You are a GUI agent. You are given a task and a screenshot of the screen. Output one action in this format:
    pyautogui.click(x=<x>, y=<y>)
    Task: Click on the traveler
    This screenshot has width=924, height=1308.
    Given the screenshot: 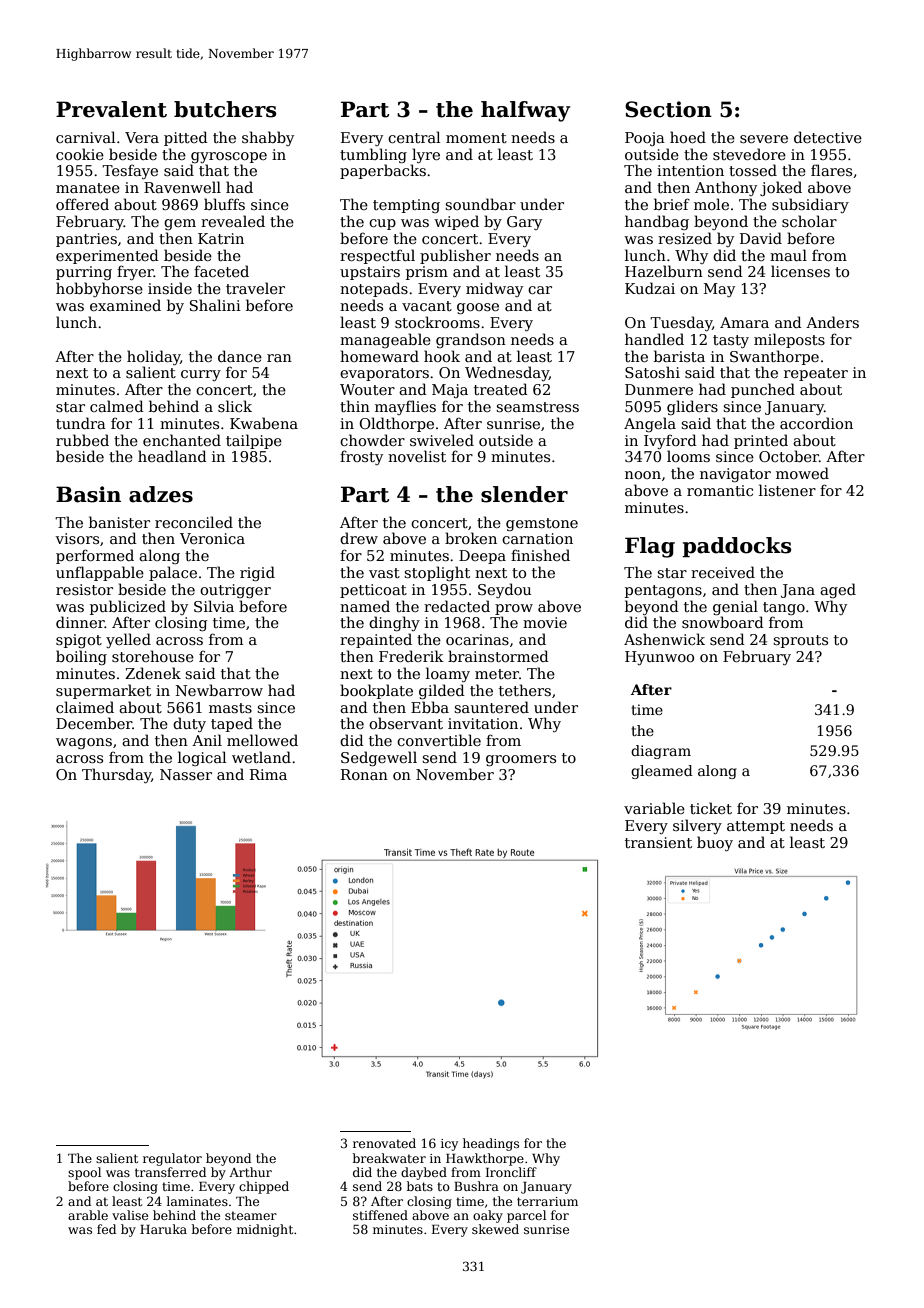 What is the action you would take?
    pyautogui.click(x=255, y=288)
